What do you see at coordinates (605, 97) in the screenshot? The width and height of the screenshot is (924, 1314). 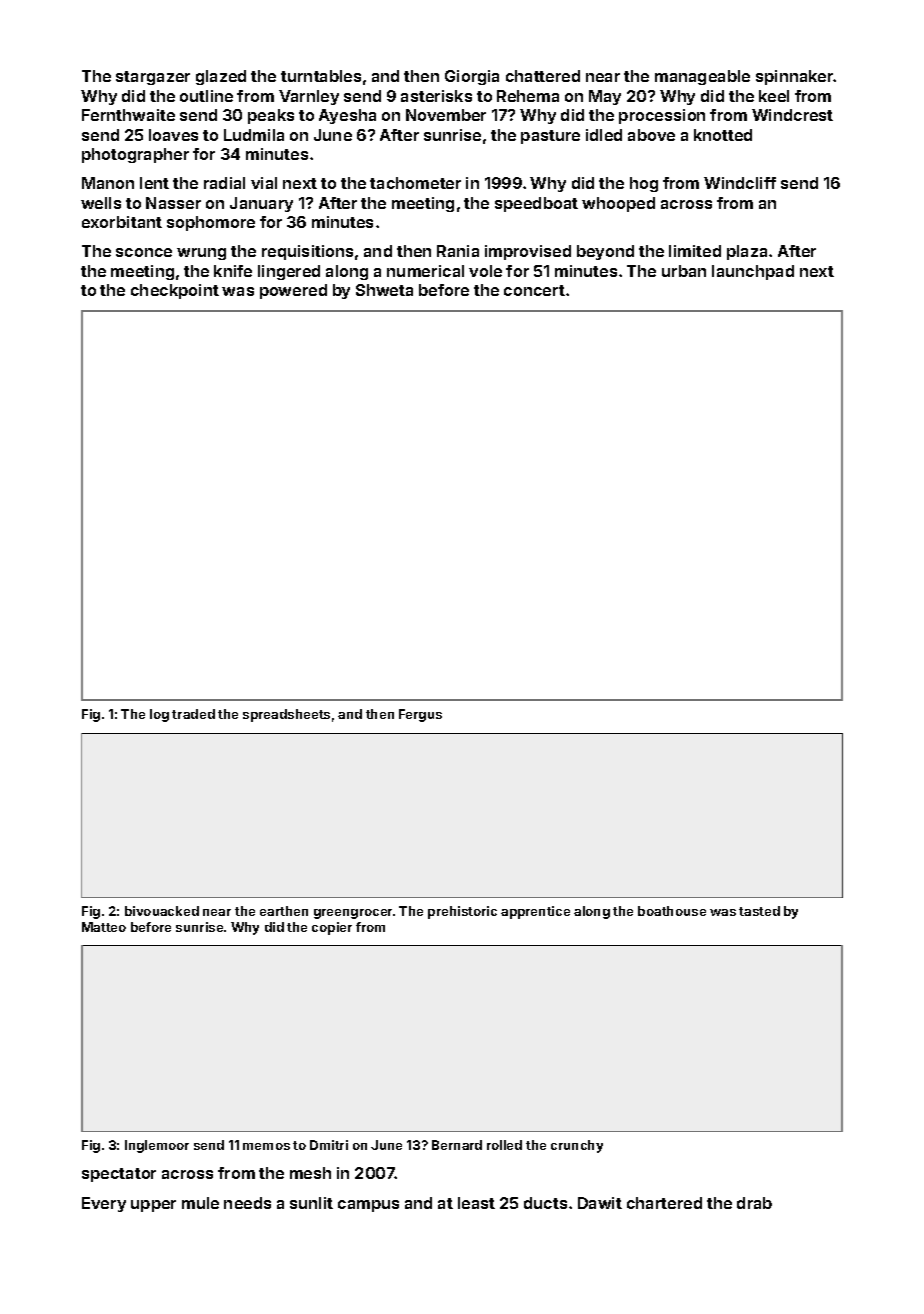 I see `May` at bounding box center [605, 97].
